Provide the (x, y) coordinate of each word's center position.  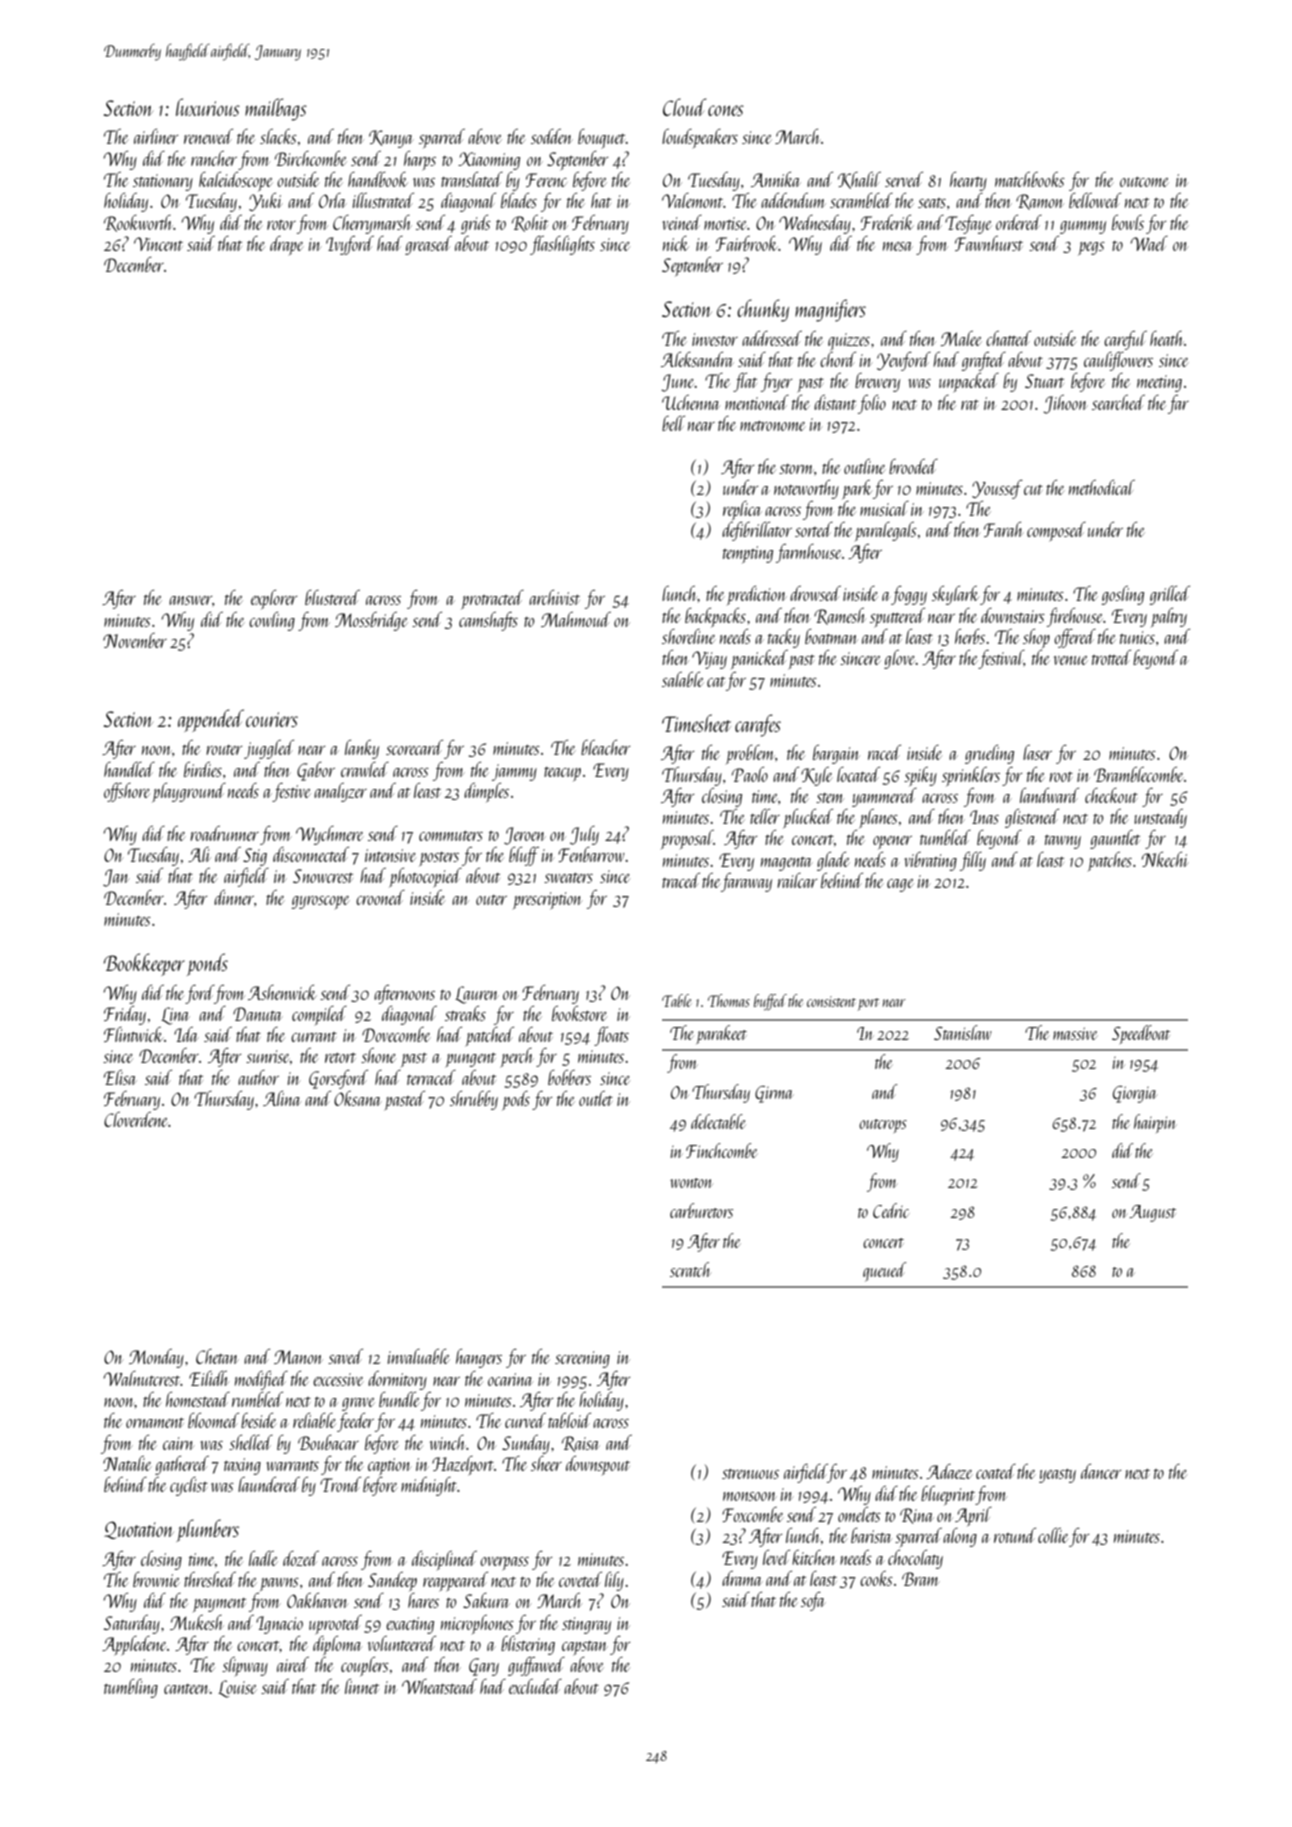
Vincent (158, 244)
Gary (484, 1667)
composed (1056, 532)
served (904, 179)
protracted (492, 599)
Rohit (530, 223)
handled (129, 769)
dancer (1101, 1471)
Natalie (127, 1463)
